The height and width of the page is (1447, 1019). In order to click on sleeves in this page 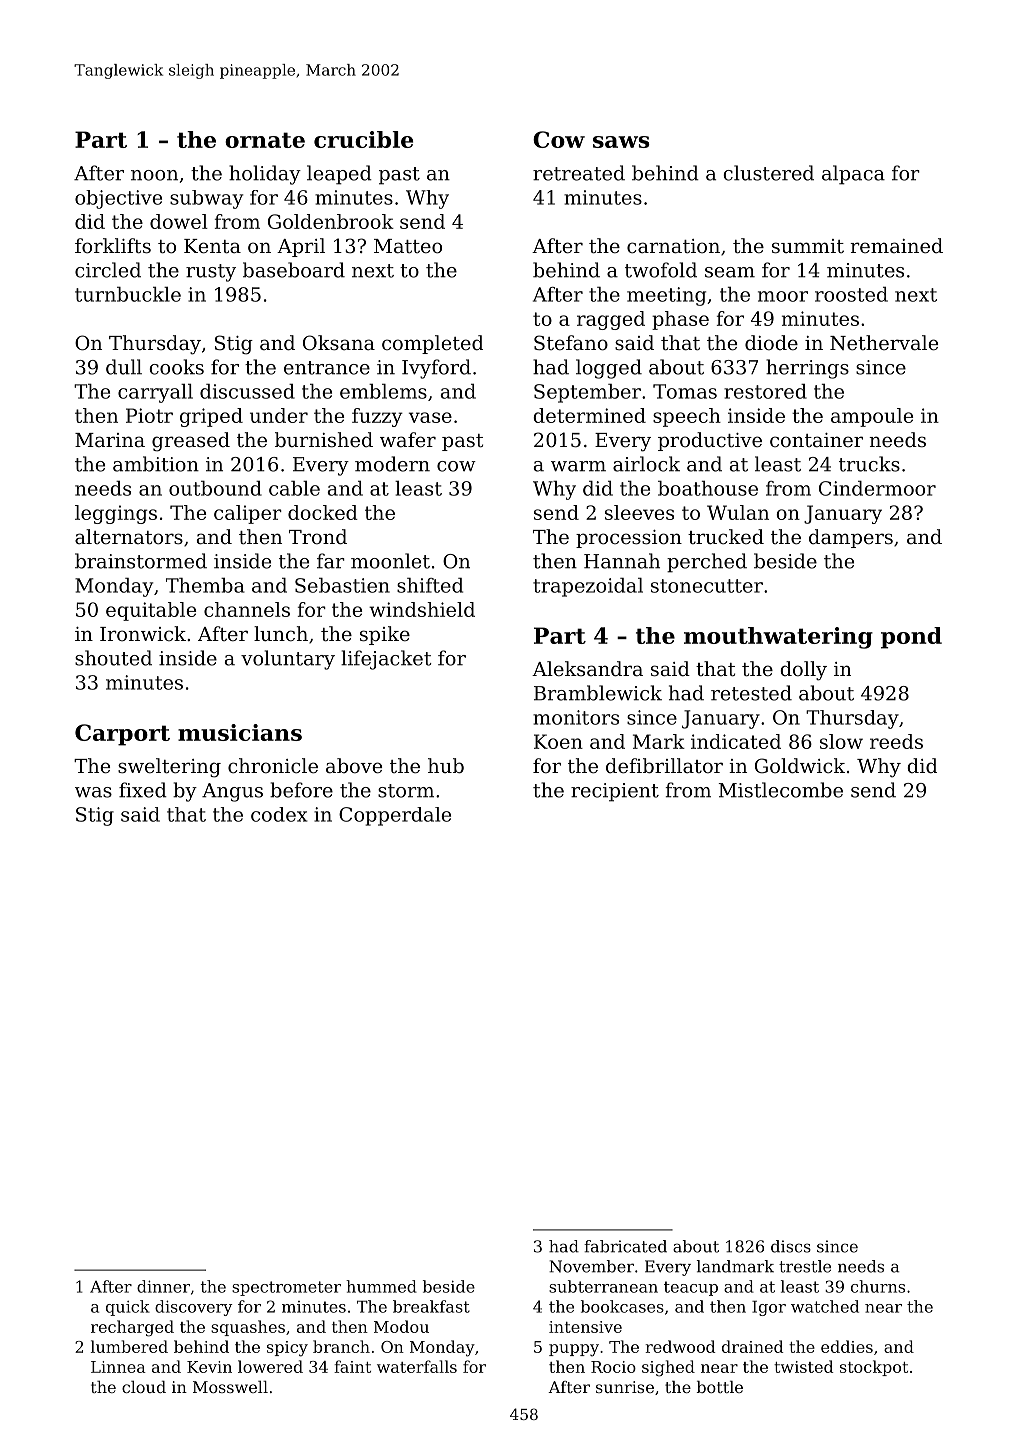, I will do `click(639, 512)`.
